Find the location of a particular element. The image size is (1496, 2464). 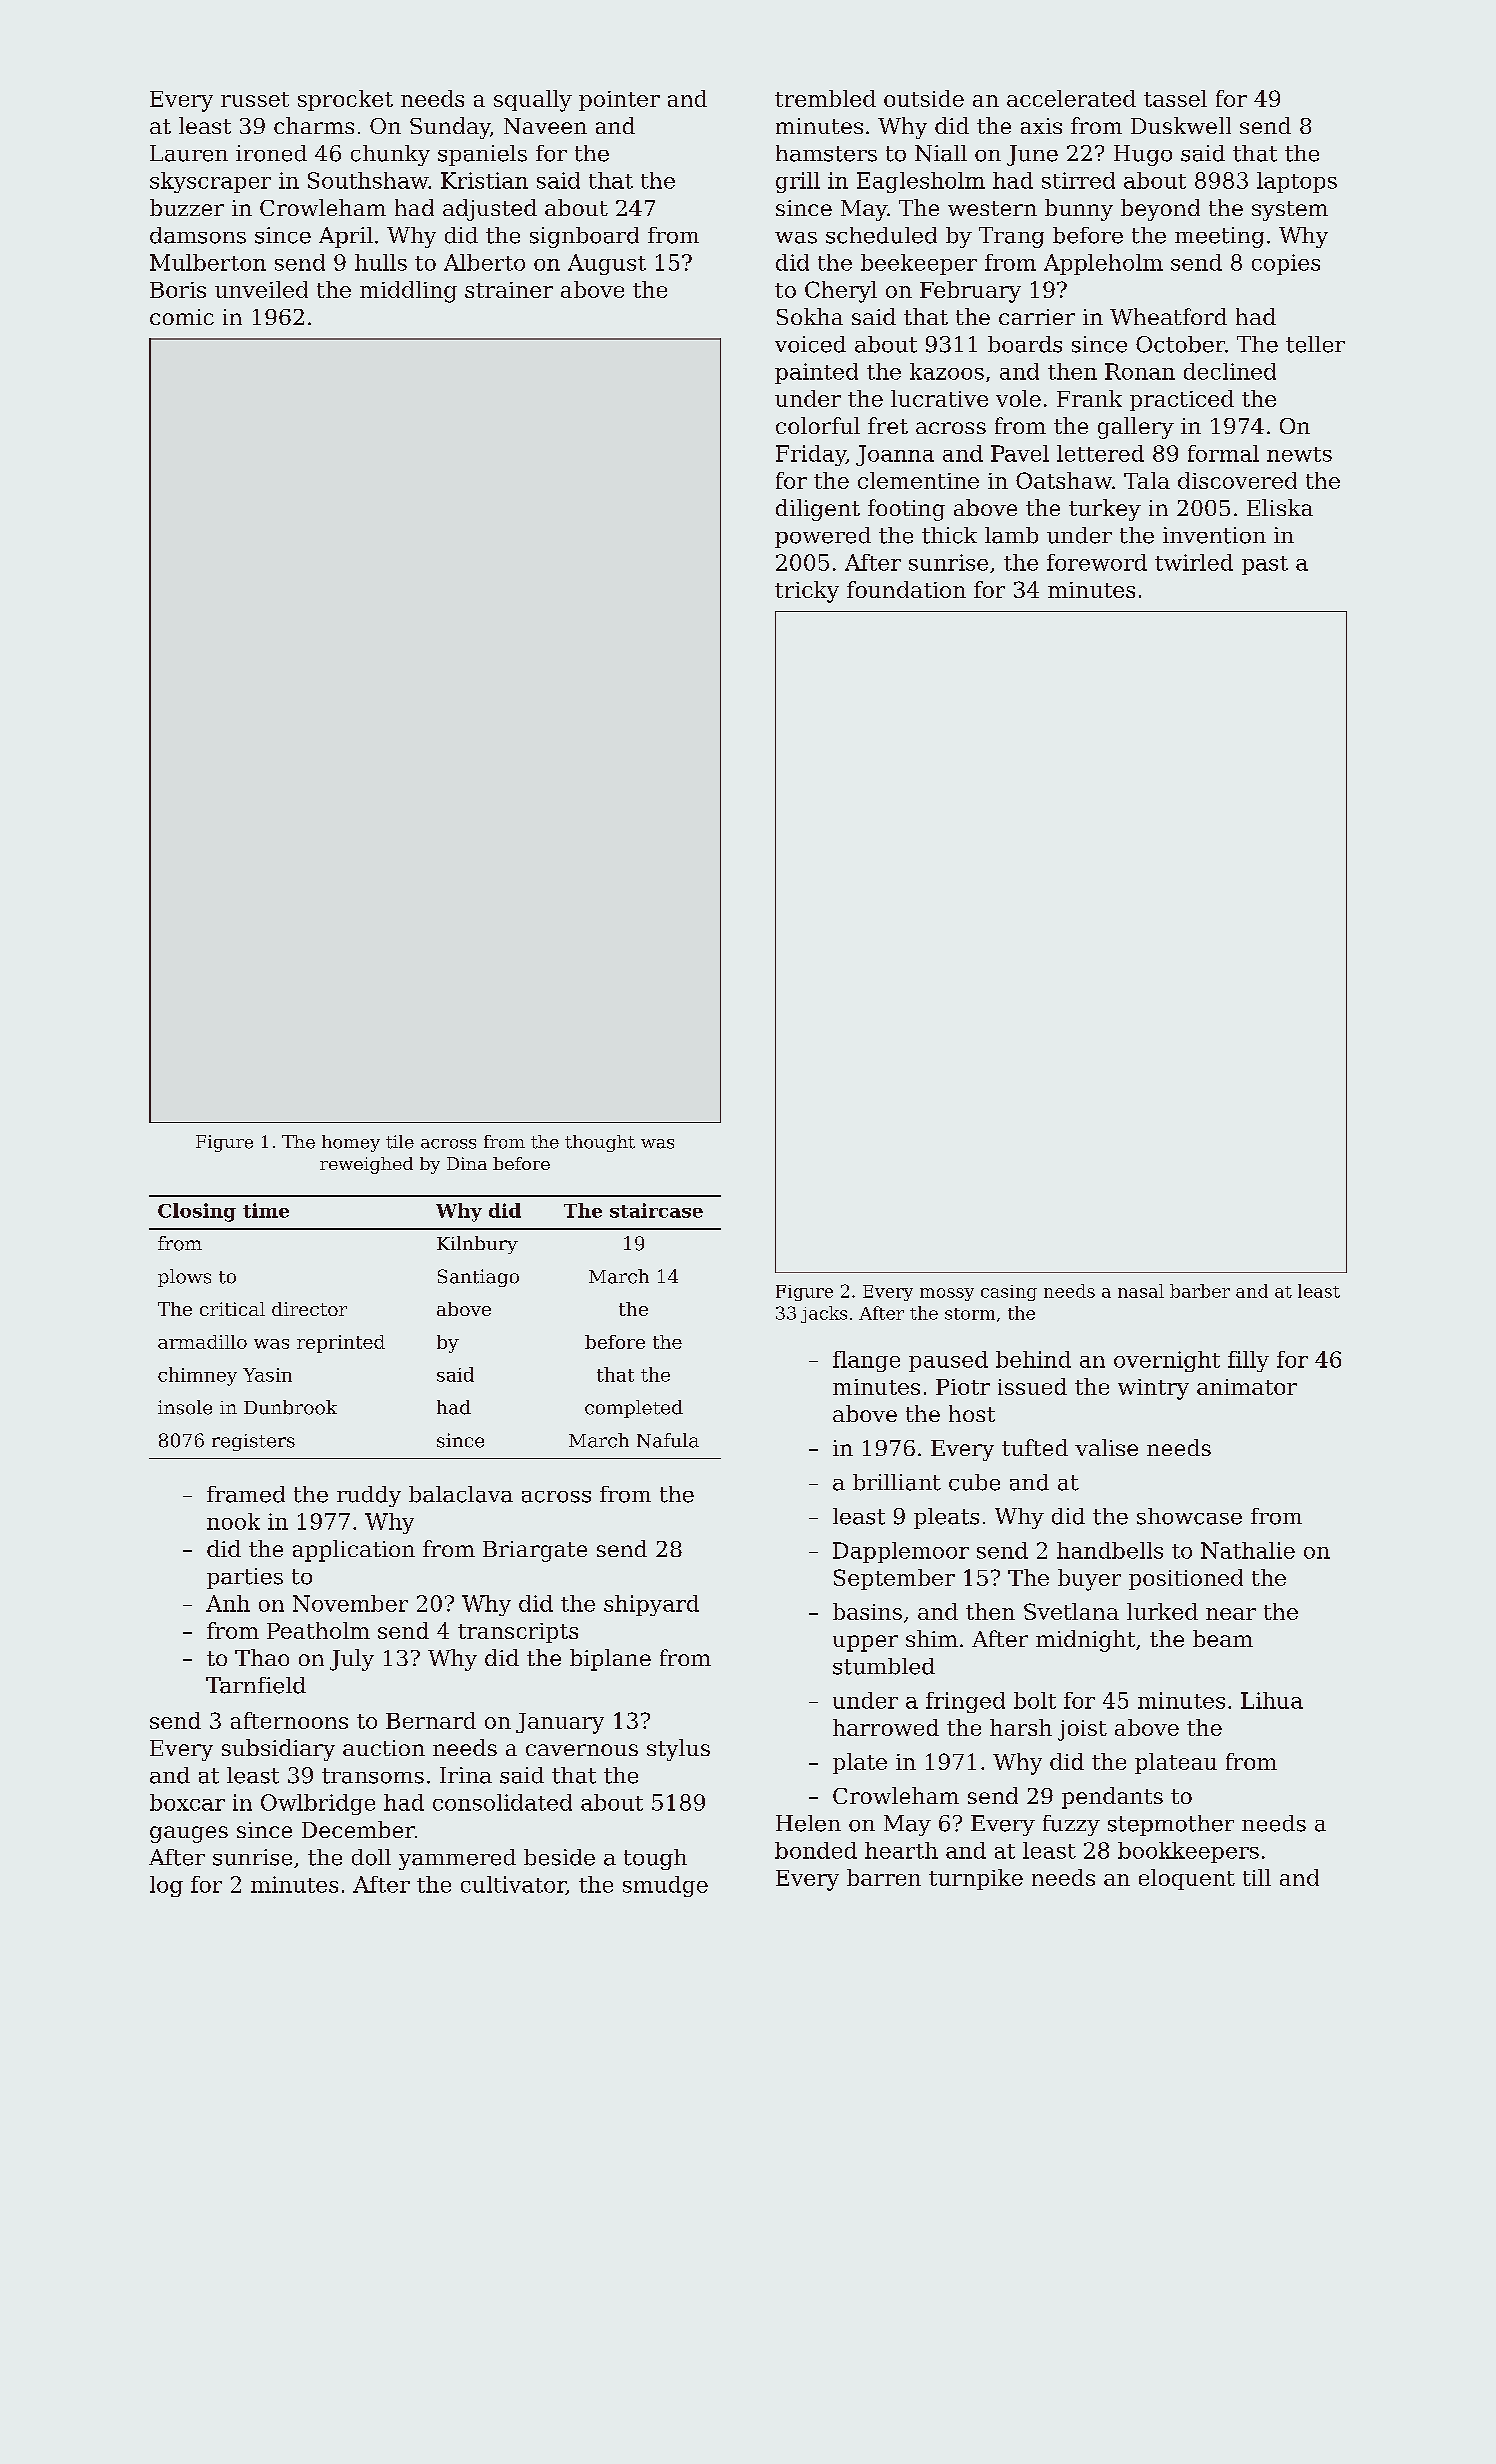

middling is located at coordinates (408, 292).
